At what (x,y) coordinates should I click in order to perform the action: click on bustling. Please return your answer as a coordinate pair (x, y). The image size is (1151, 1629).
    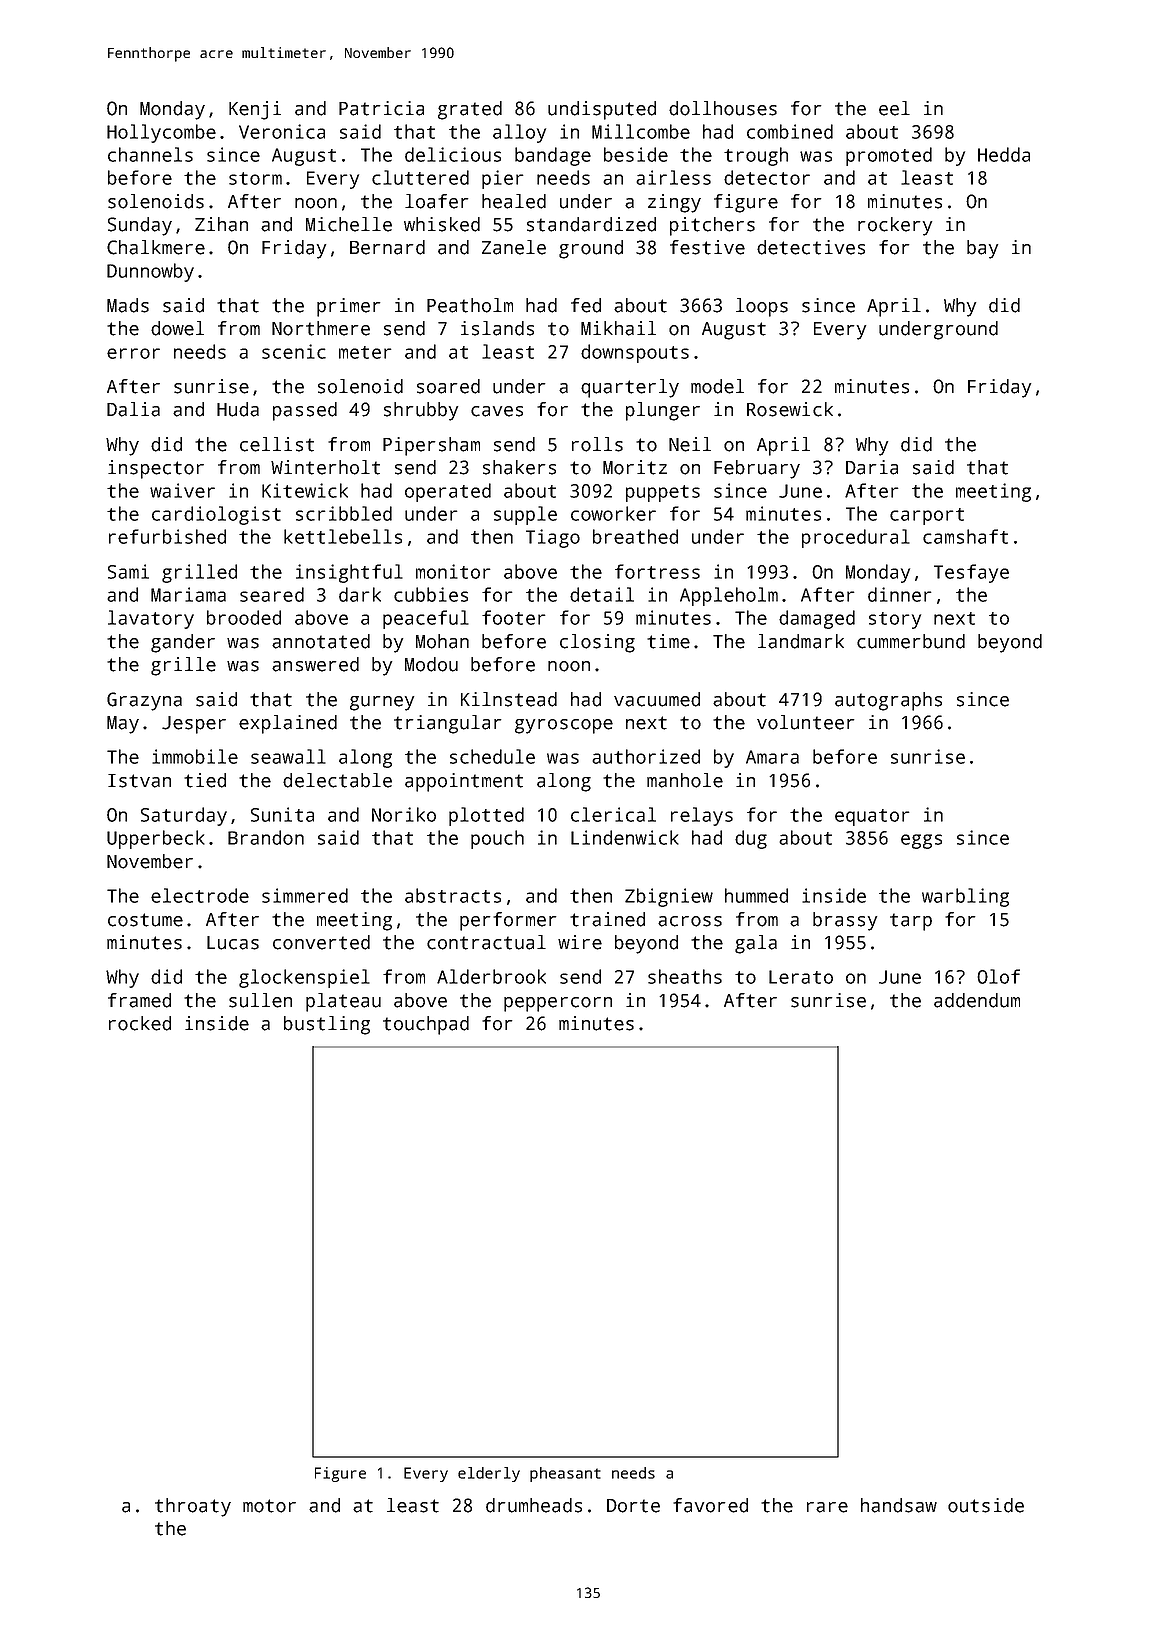
    Looking at the image, I should click on (327, 1025).
